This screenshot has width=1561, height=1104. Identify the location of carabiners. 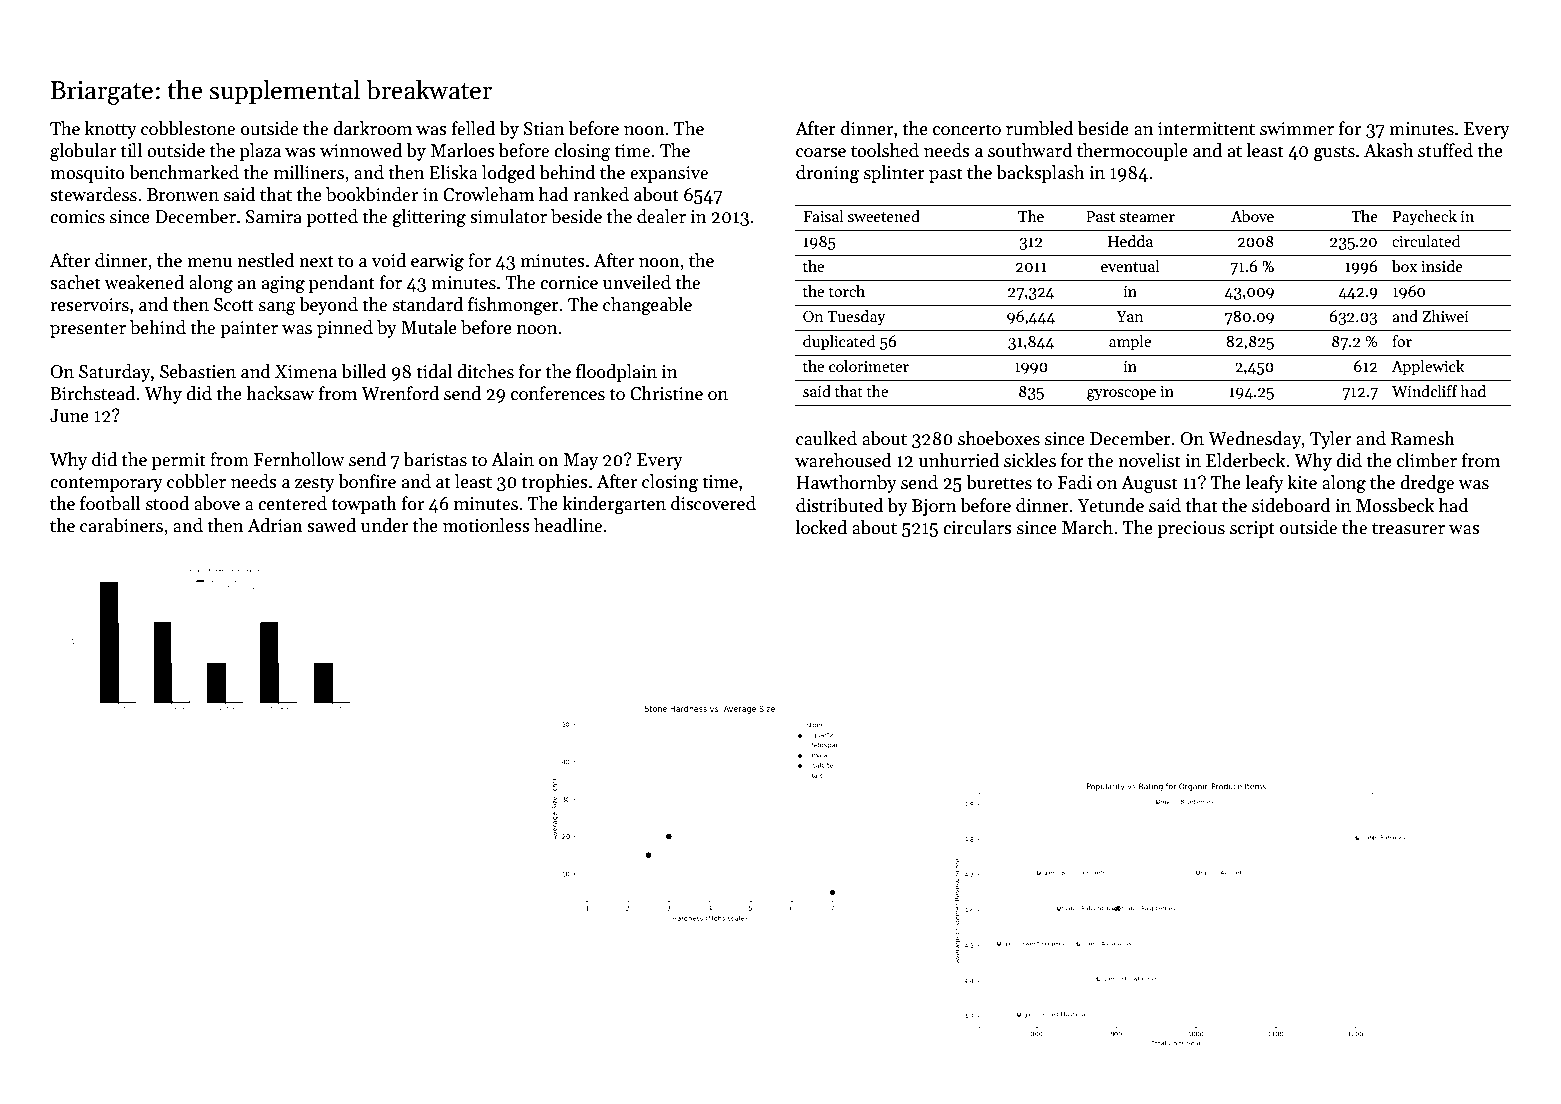
(121, 525).
